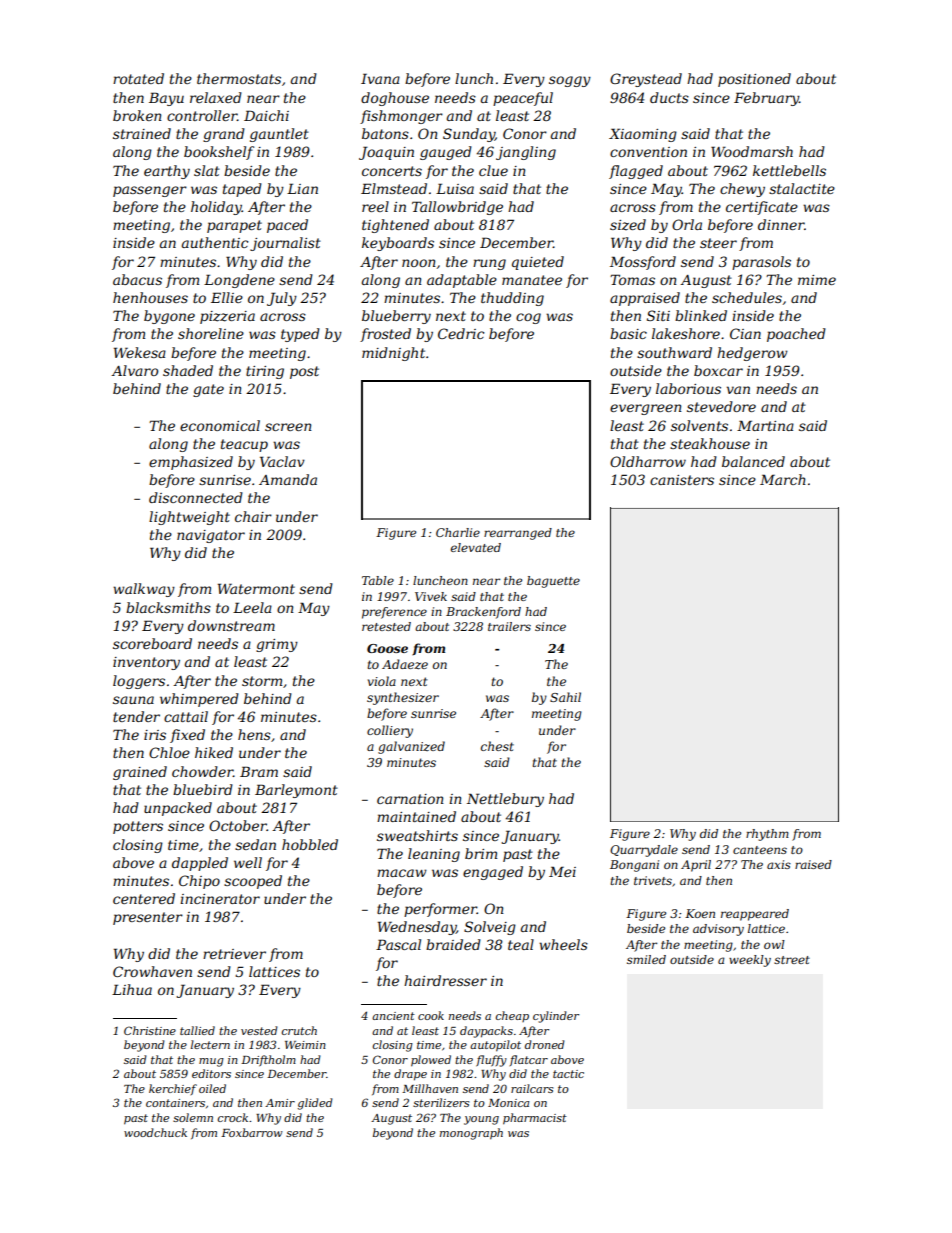 Image resolution: width=952 pixels, height=1233 pixels. I want to click on concerts, so click(392, 171).
